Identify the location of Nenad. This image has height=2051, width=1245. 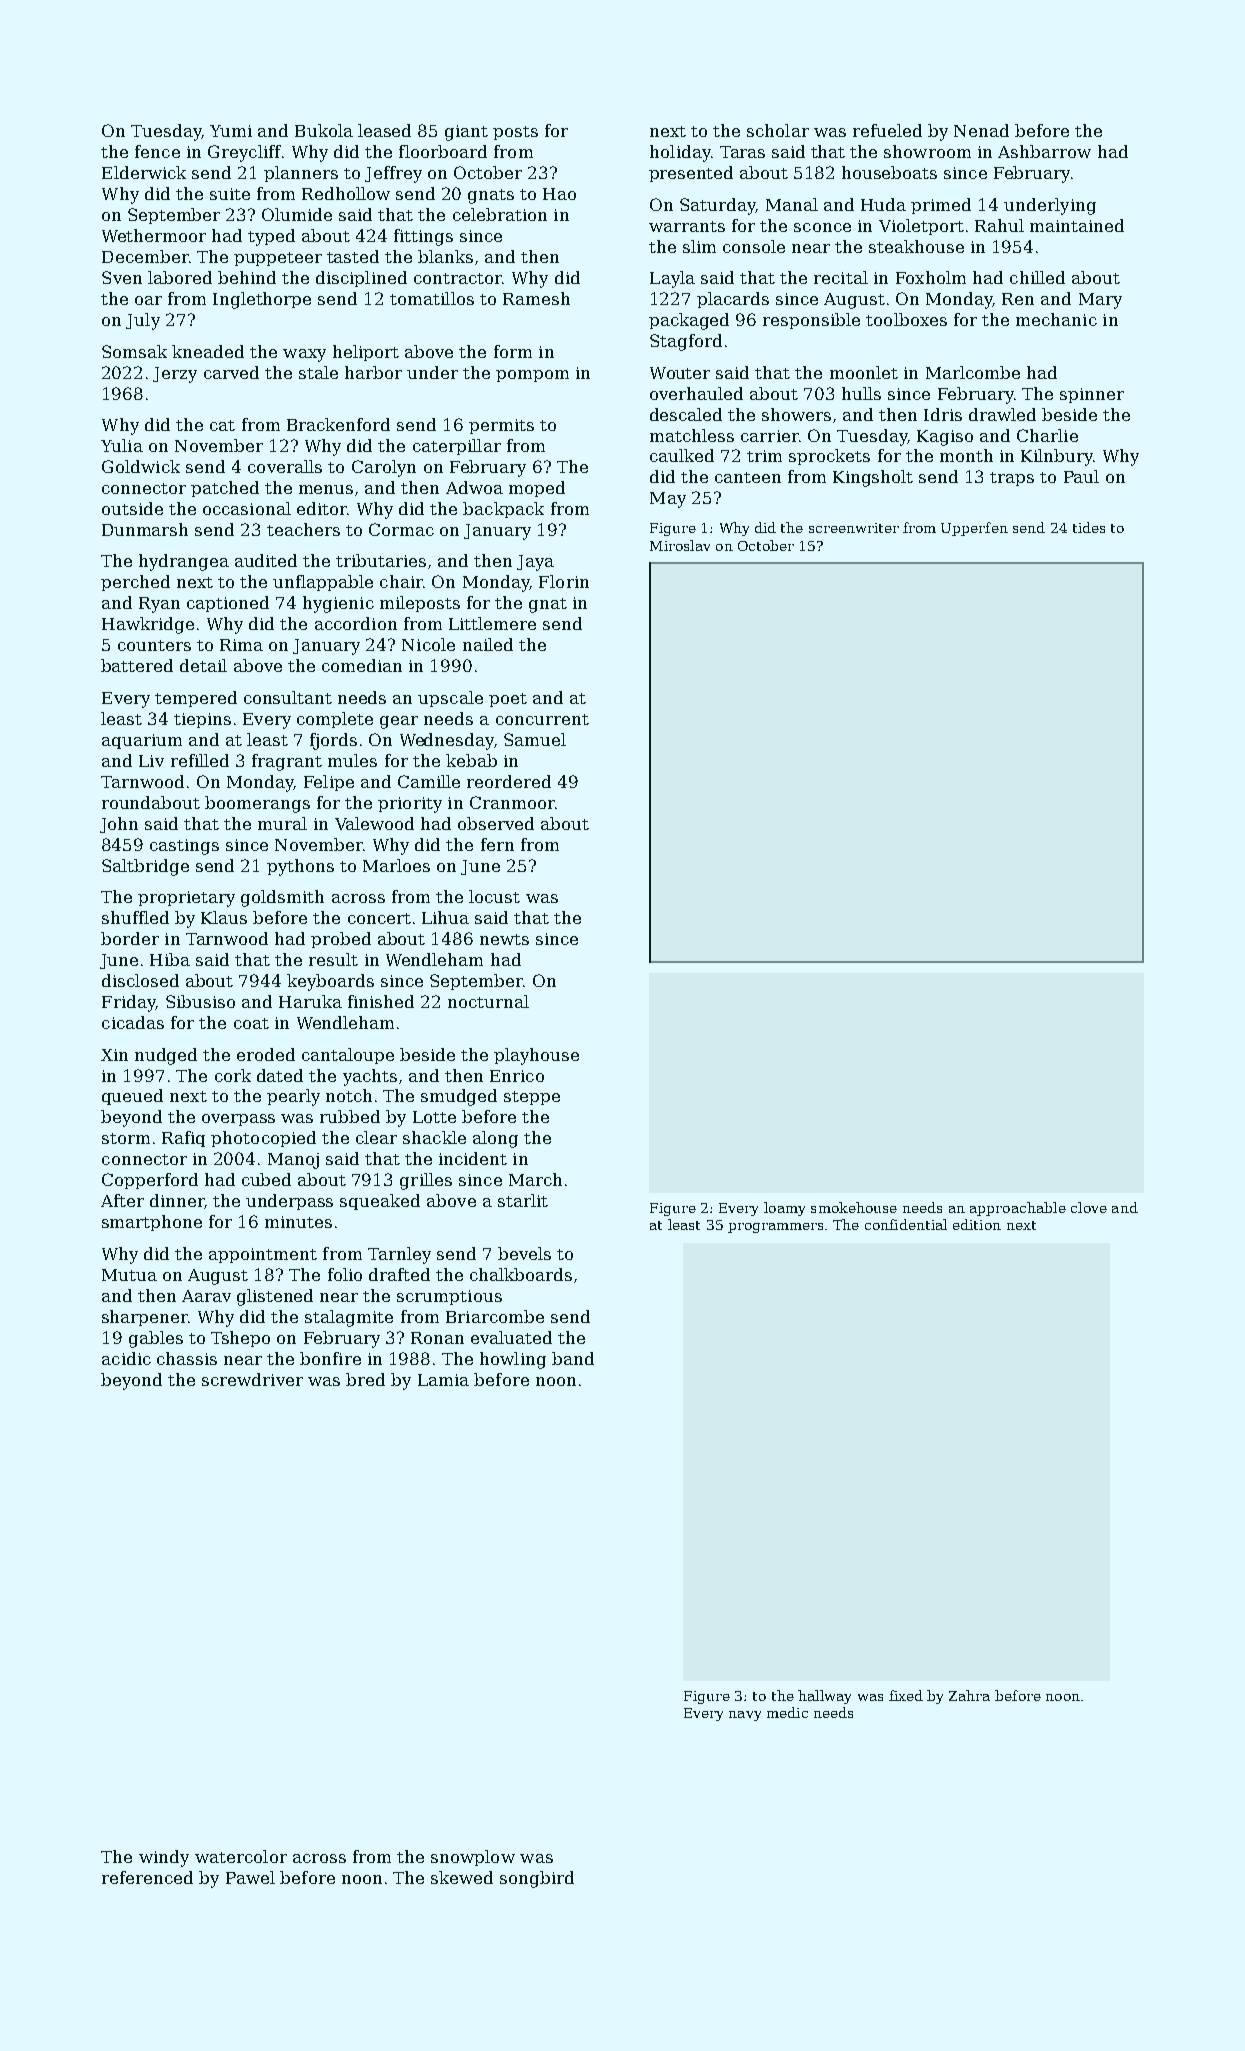
(981, 130).
